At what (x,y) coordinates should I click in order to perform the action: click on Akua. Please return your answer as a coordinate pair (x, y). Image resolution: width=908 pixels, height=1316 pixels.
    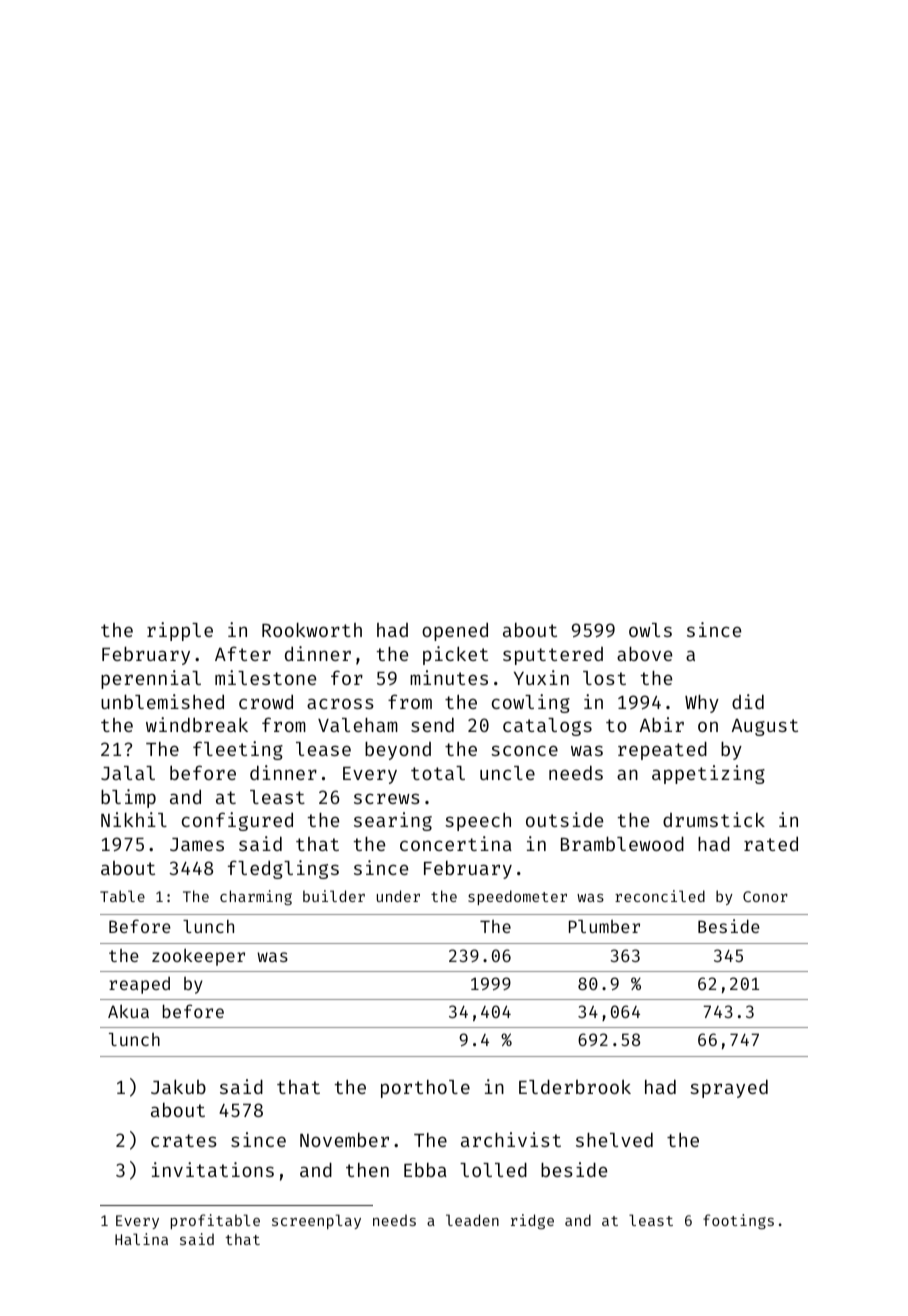
    Looking at the image, I should click on (128, 1011).
